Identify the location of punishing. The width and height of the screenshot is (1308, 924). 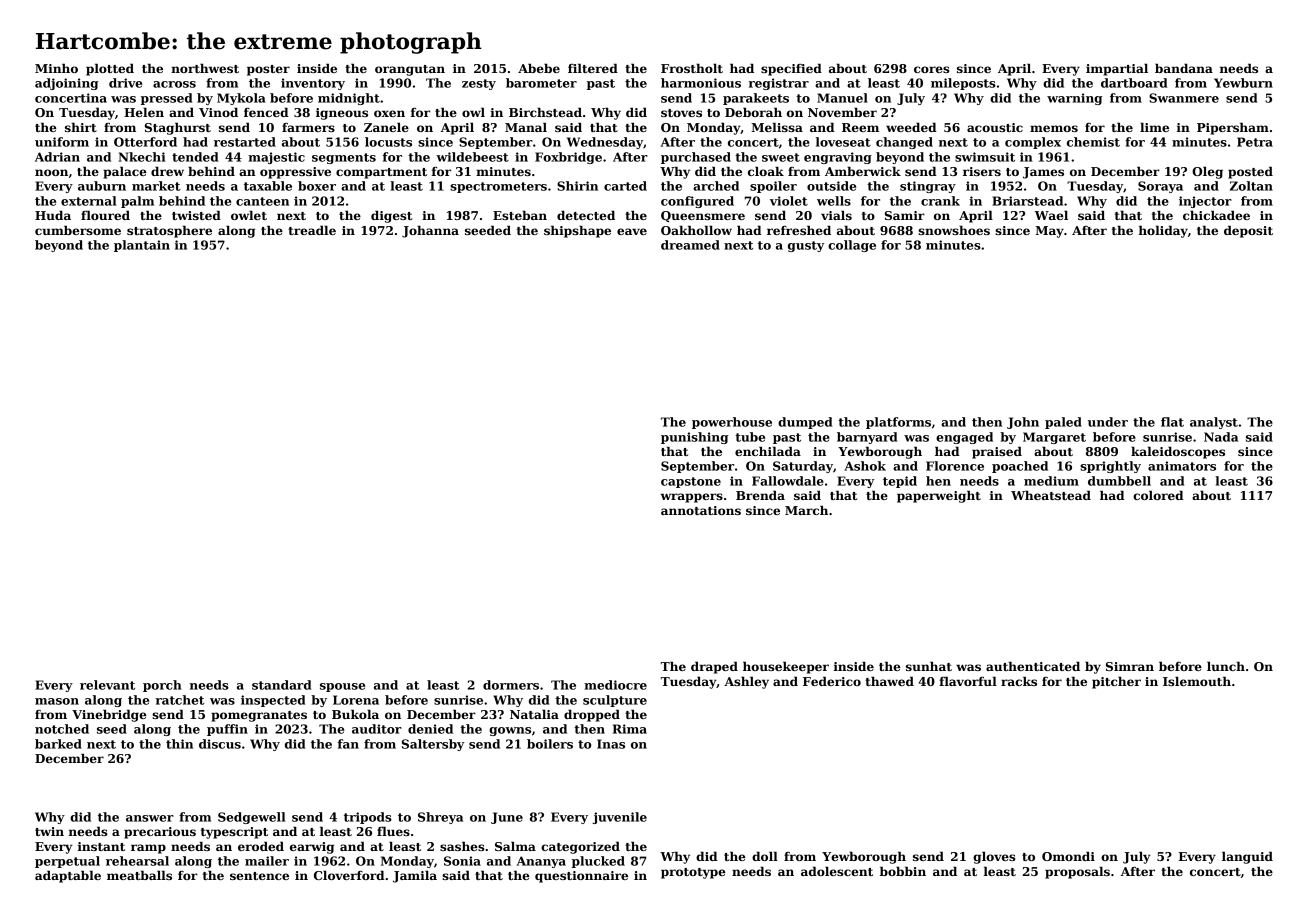
(695, 438).
